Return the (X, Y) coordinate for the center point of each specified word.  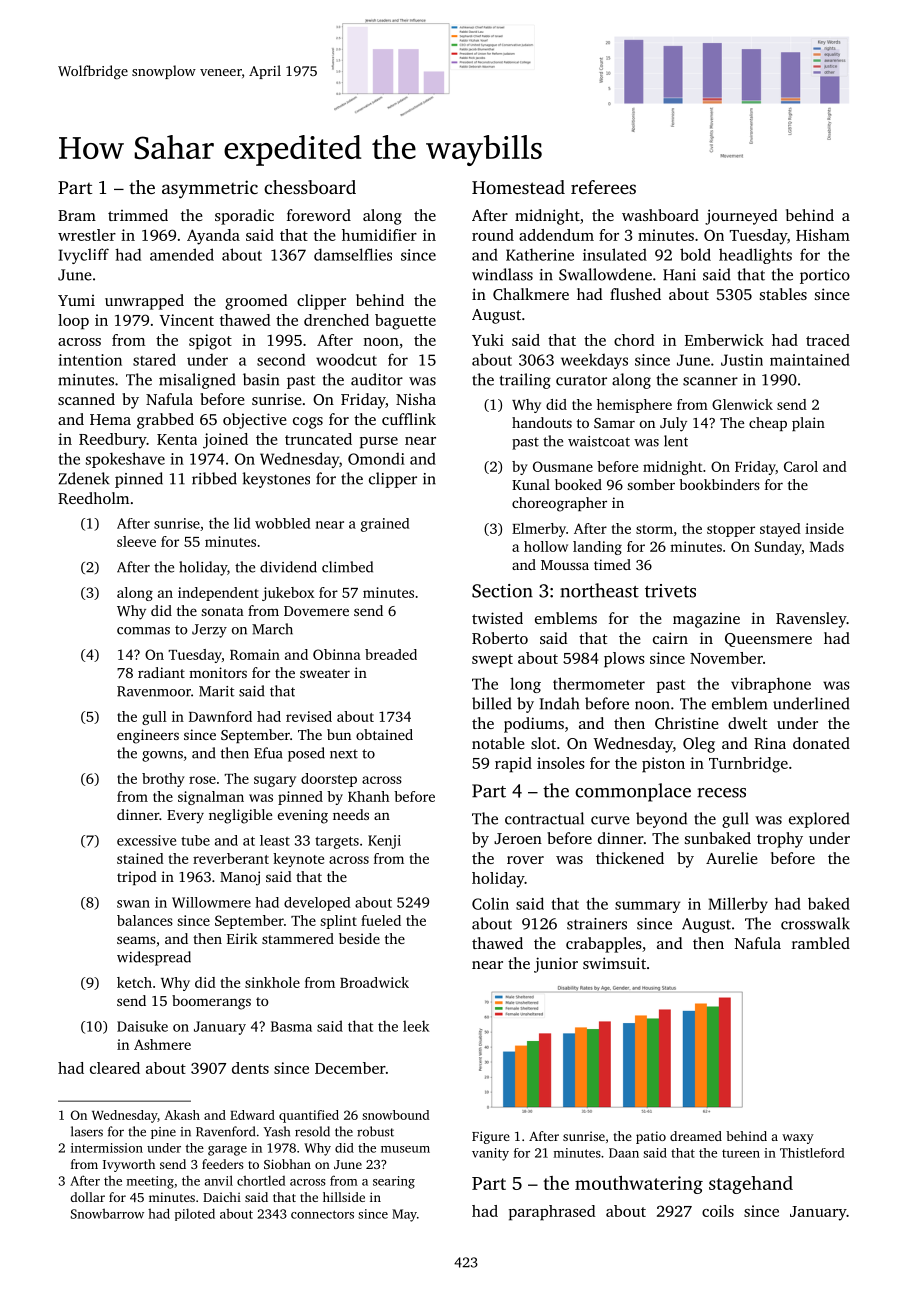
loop (73, 322)
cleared (115, 1068)
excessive (146, 840)
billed (492, 703)
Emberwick (724, 340)
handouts (542, 422)
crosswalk (815, 923)
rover (525, 860)
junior (556, 965)
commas (143, 631)
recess (721, 793)
